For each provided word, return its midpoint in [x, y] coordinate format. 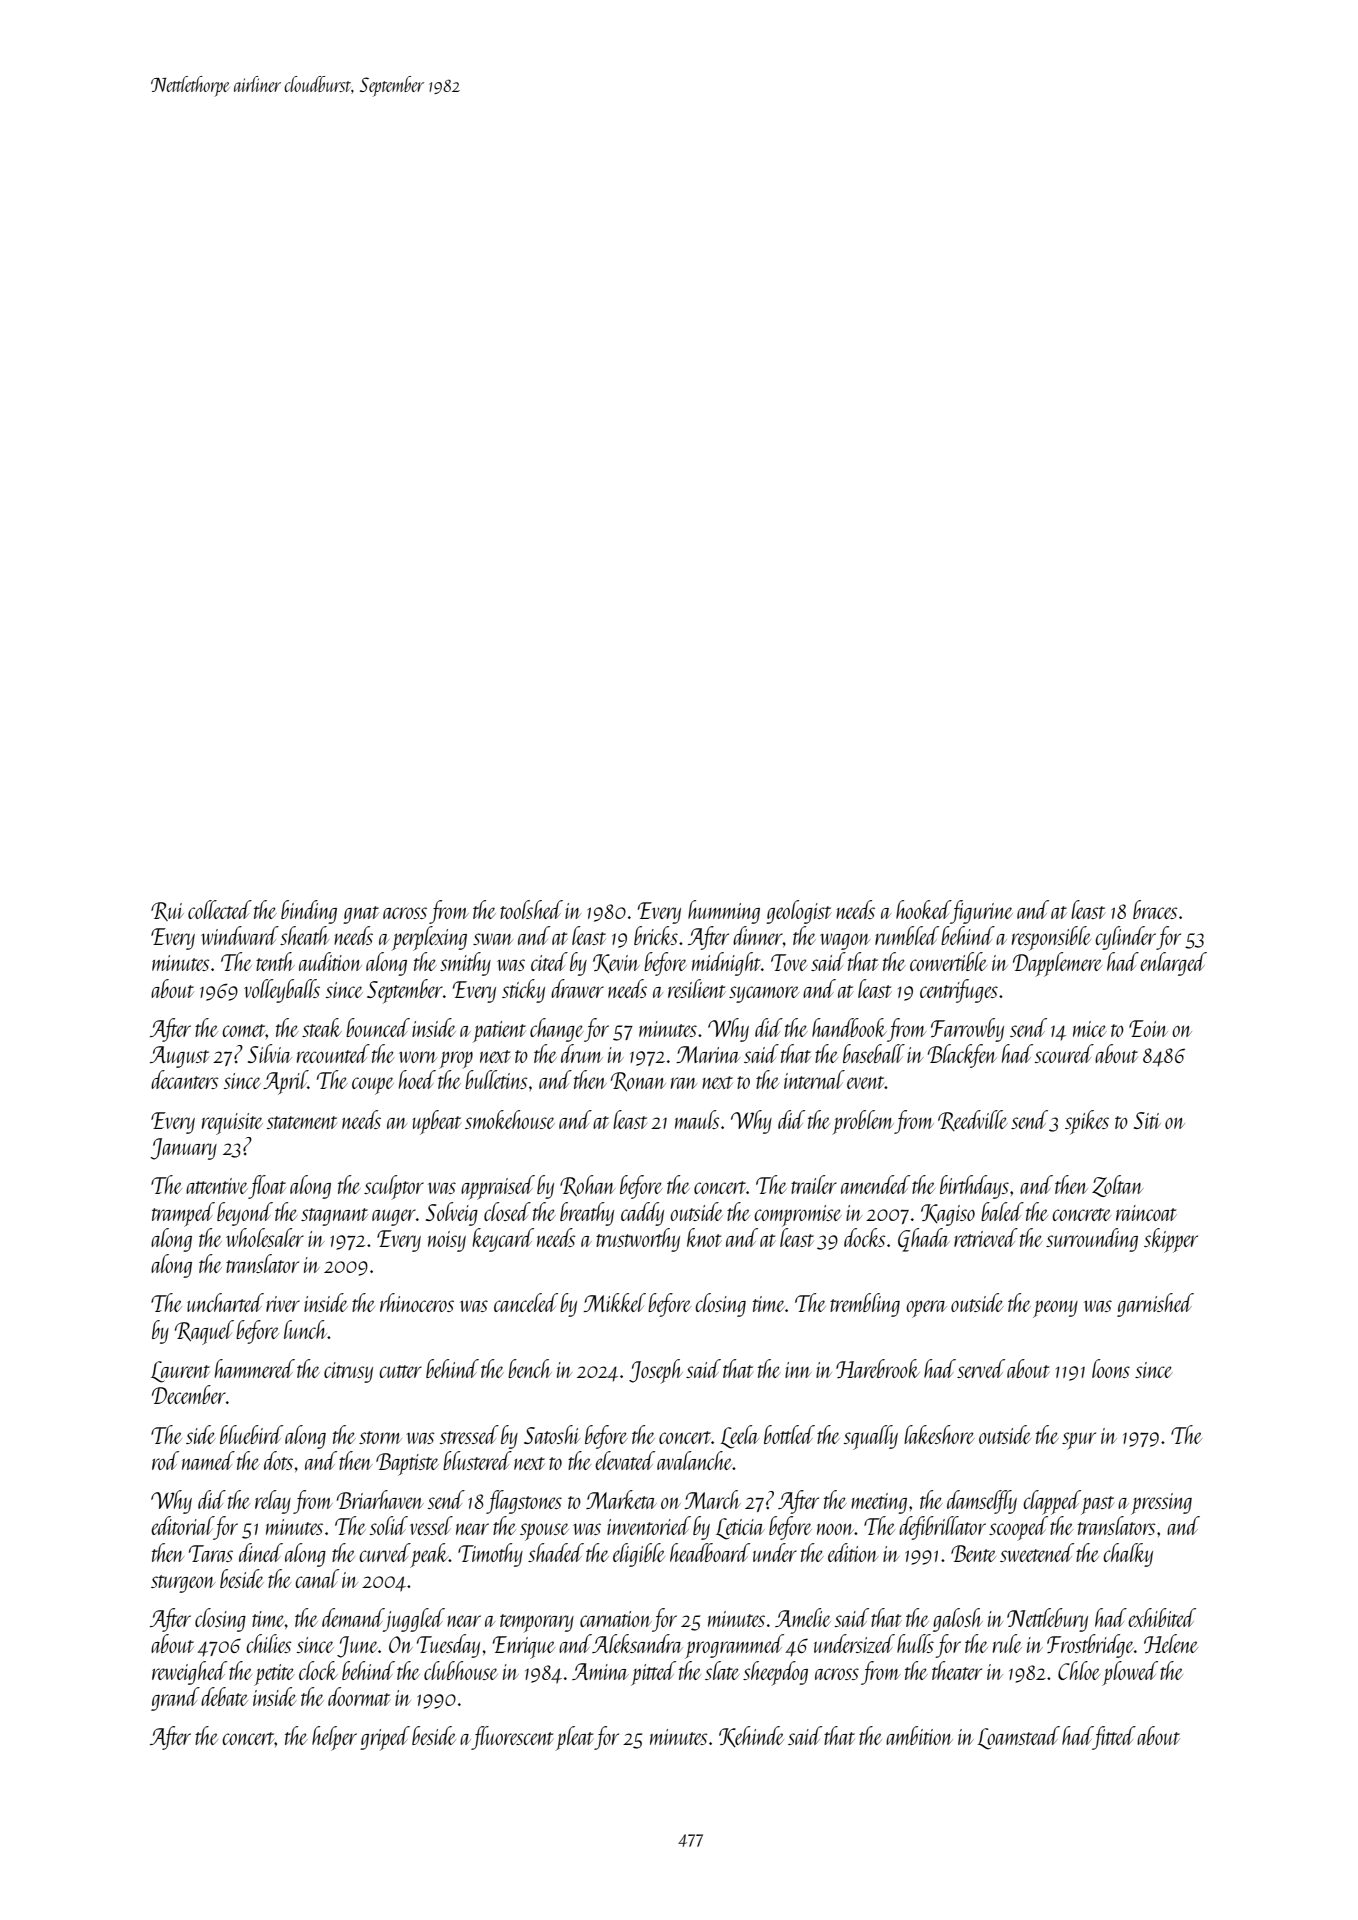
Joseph [656, 1371]
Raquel [204, 1332]
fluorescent [512, 1738]
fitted [1114, 1738]
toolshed [531, 909]
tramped [183, 1214]
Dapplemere [1057, 964]
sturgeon [183, 1584]
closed [507, 1211]
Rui [167, 911]
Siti [1147, 1120]
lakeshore [939, 1434]
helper [334, 1738]
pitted [653, 1673]
